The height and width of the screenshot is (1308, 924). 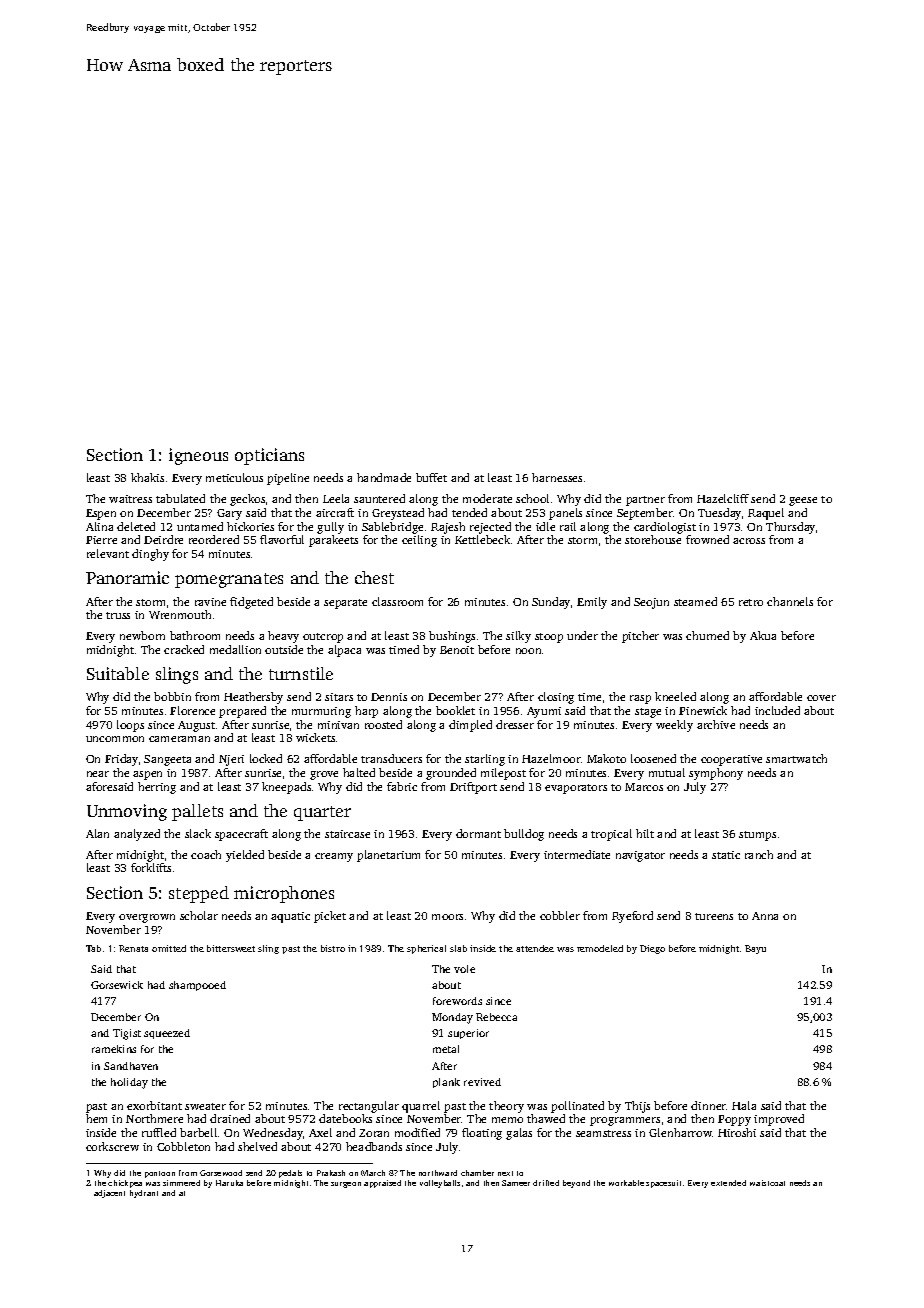 I want to click on panels, so click(x=565, y=514).
